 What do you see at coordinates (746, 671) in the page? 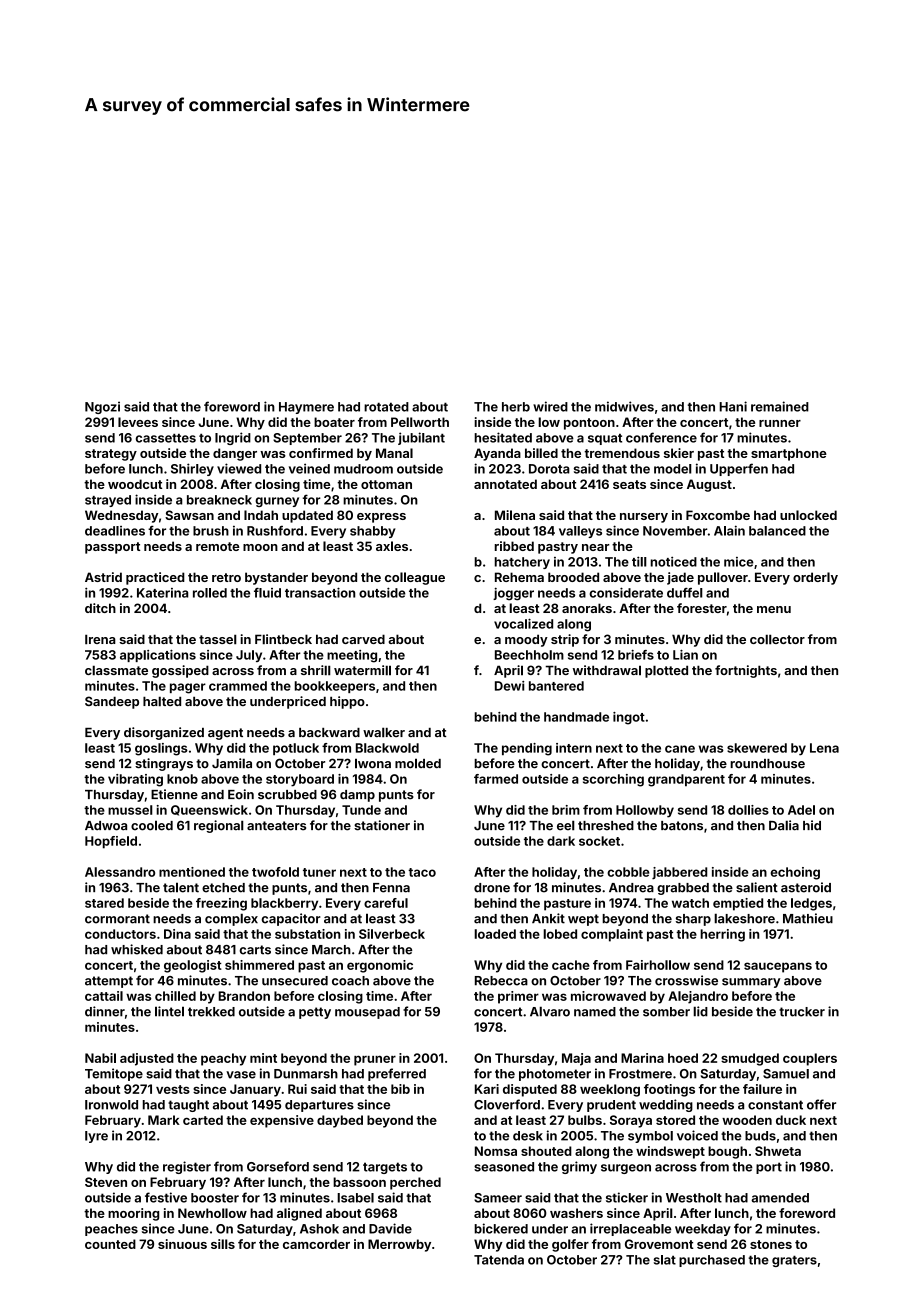
I see `fortnights` at bounding box center [746, 671].
